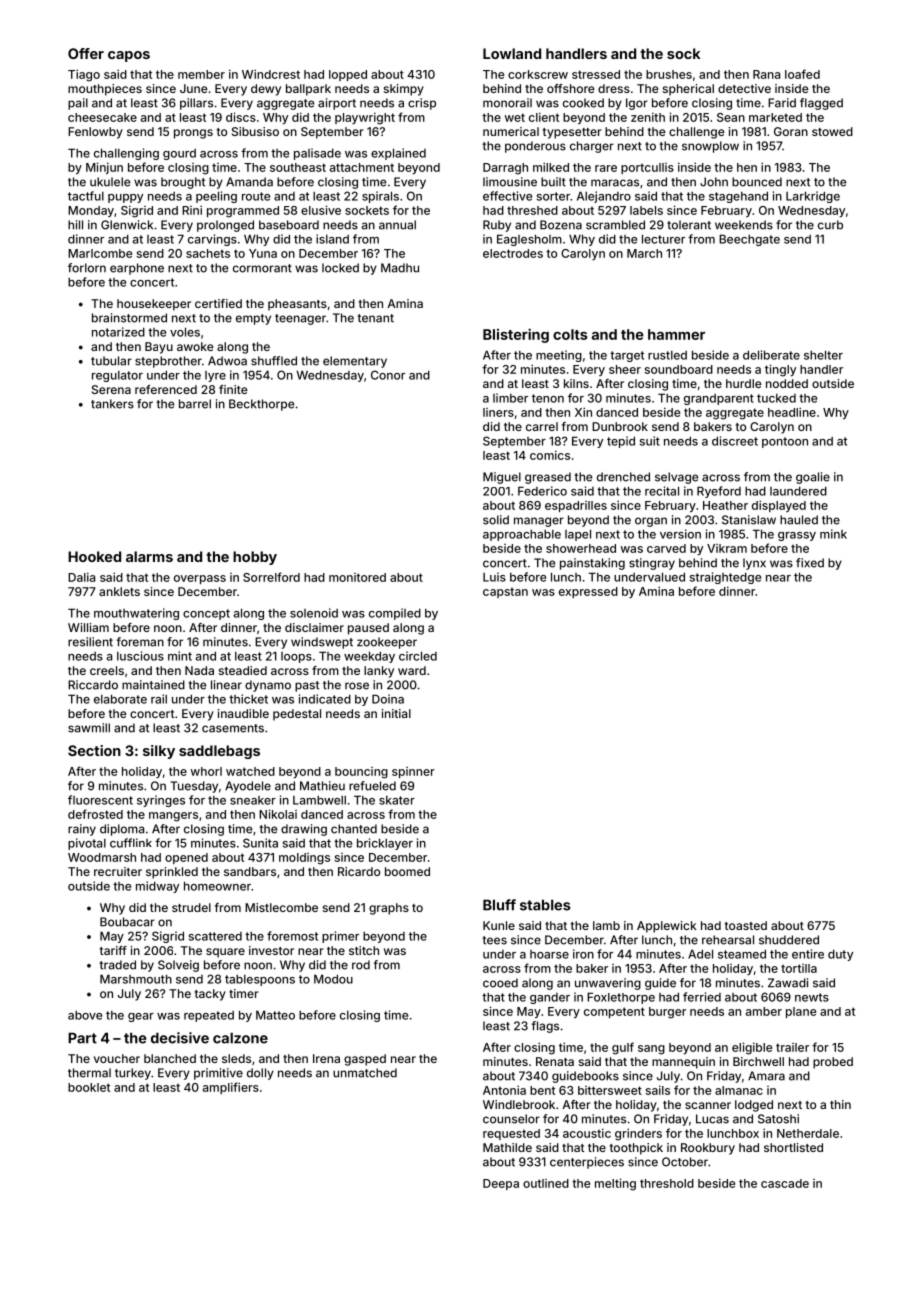 This screenshot has height=1308, width=924. What do you see at coordinates (810, 563) in the screenshot?
I see `fixed` at bounding box center [810, 563].
